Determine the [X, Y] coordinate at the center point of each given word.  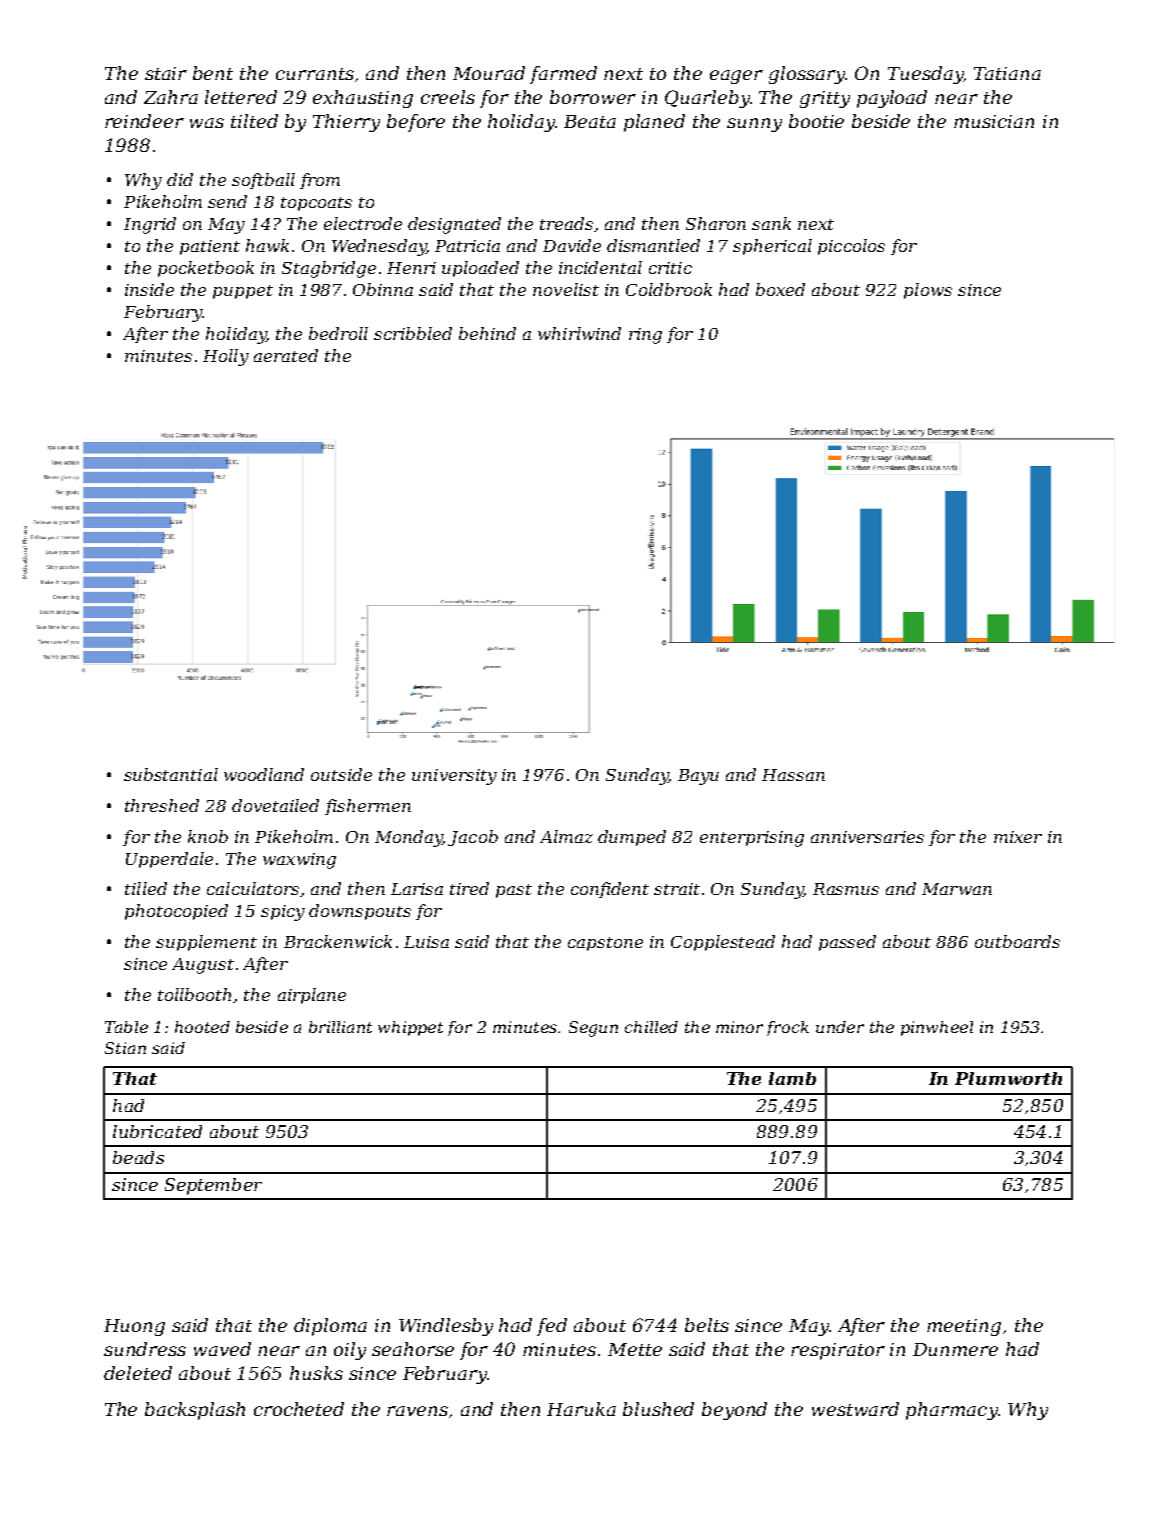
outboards [1017, 941]
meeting [964, 1327]
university [454, 777]
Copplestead [723, 943]
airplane [312, 996]
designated [454, 225]
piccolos [851, 247]
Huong [134, 1327]
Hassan [793, 775]
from [320, 181]
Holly [226, 357]
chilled [651, 1027]
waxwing [299, 861]
